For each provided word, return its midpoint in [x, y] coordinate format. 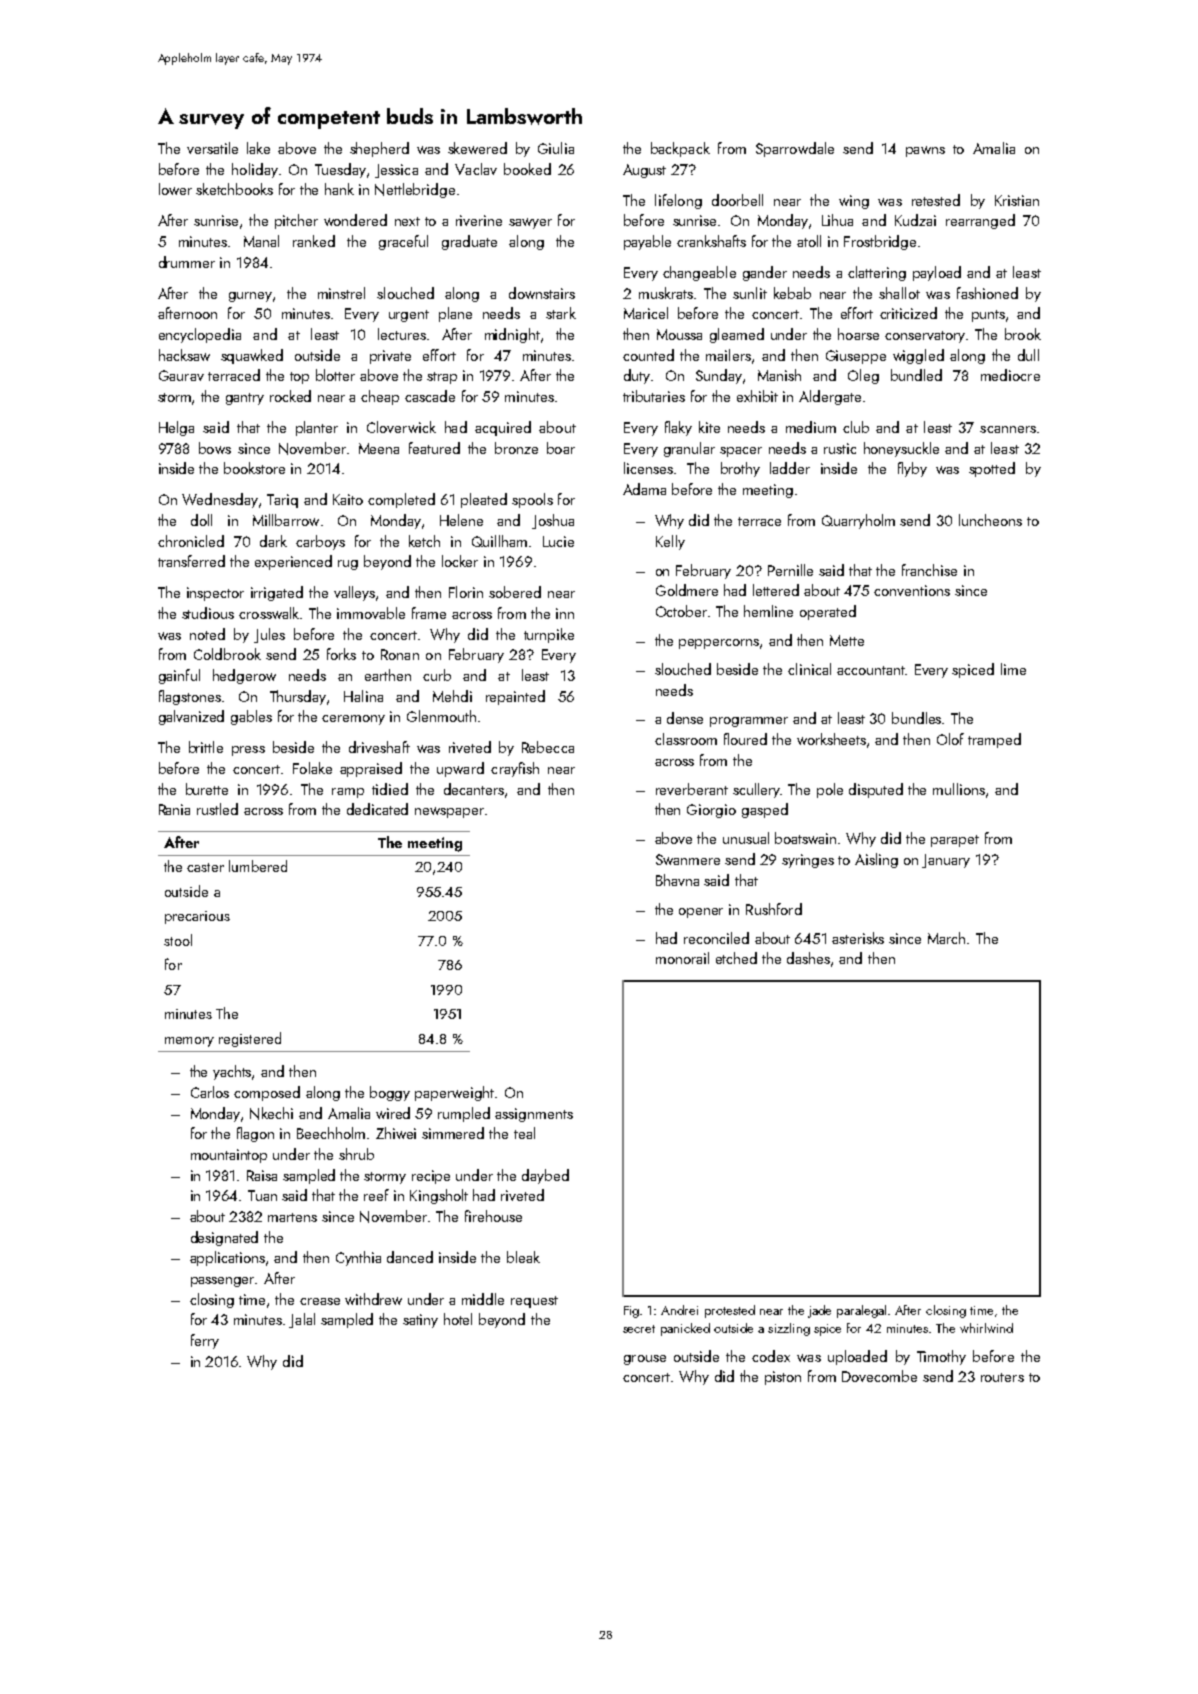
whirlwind [986, 1328]
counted [648, 355]
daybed [545, 1176]
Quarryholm [858, 521]
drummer [187, 262]
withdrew [373, 1299]
